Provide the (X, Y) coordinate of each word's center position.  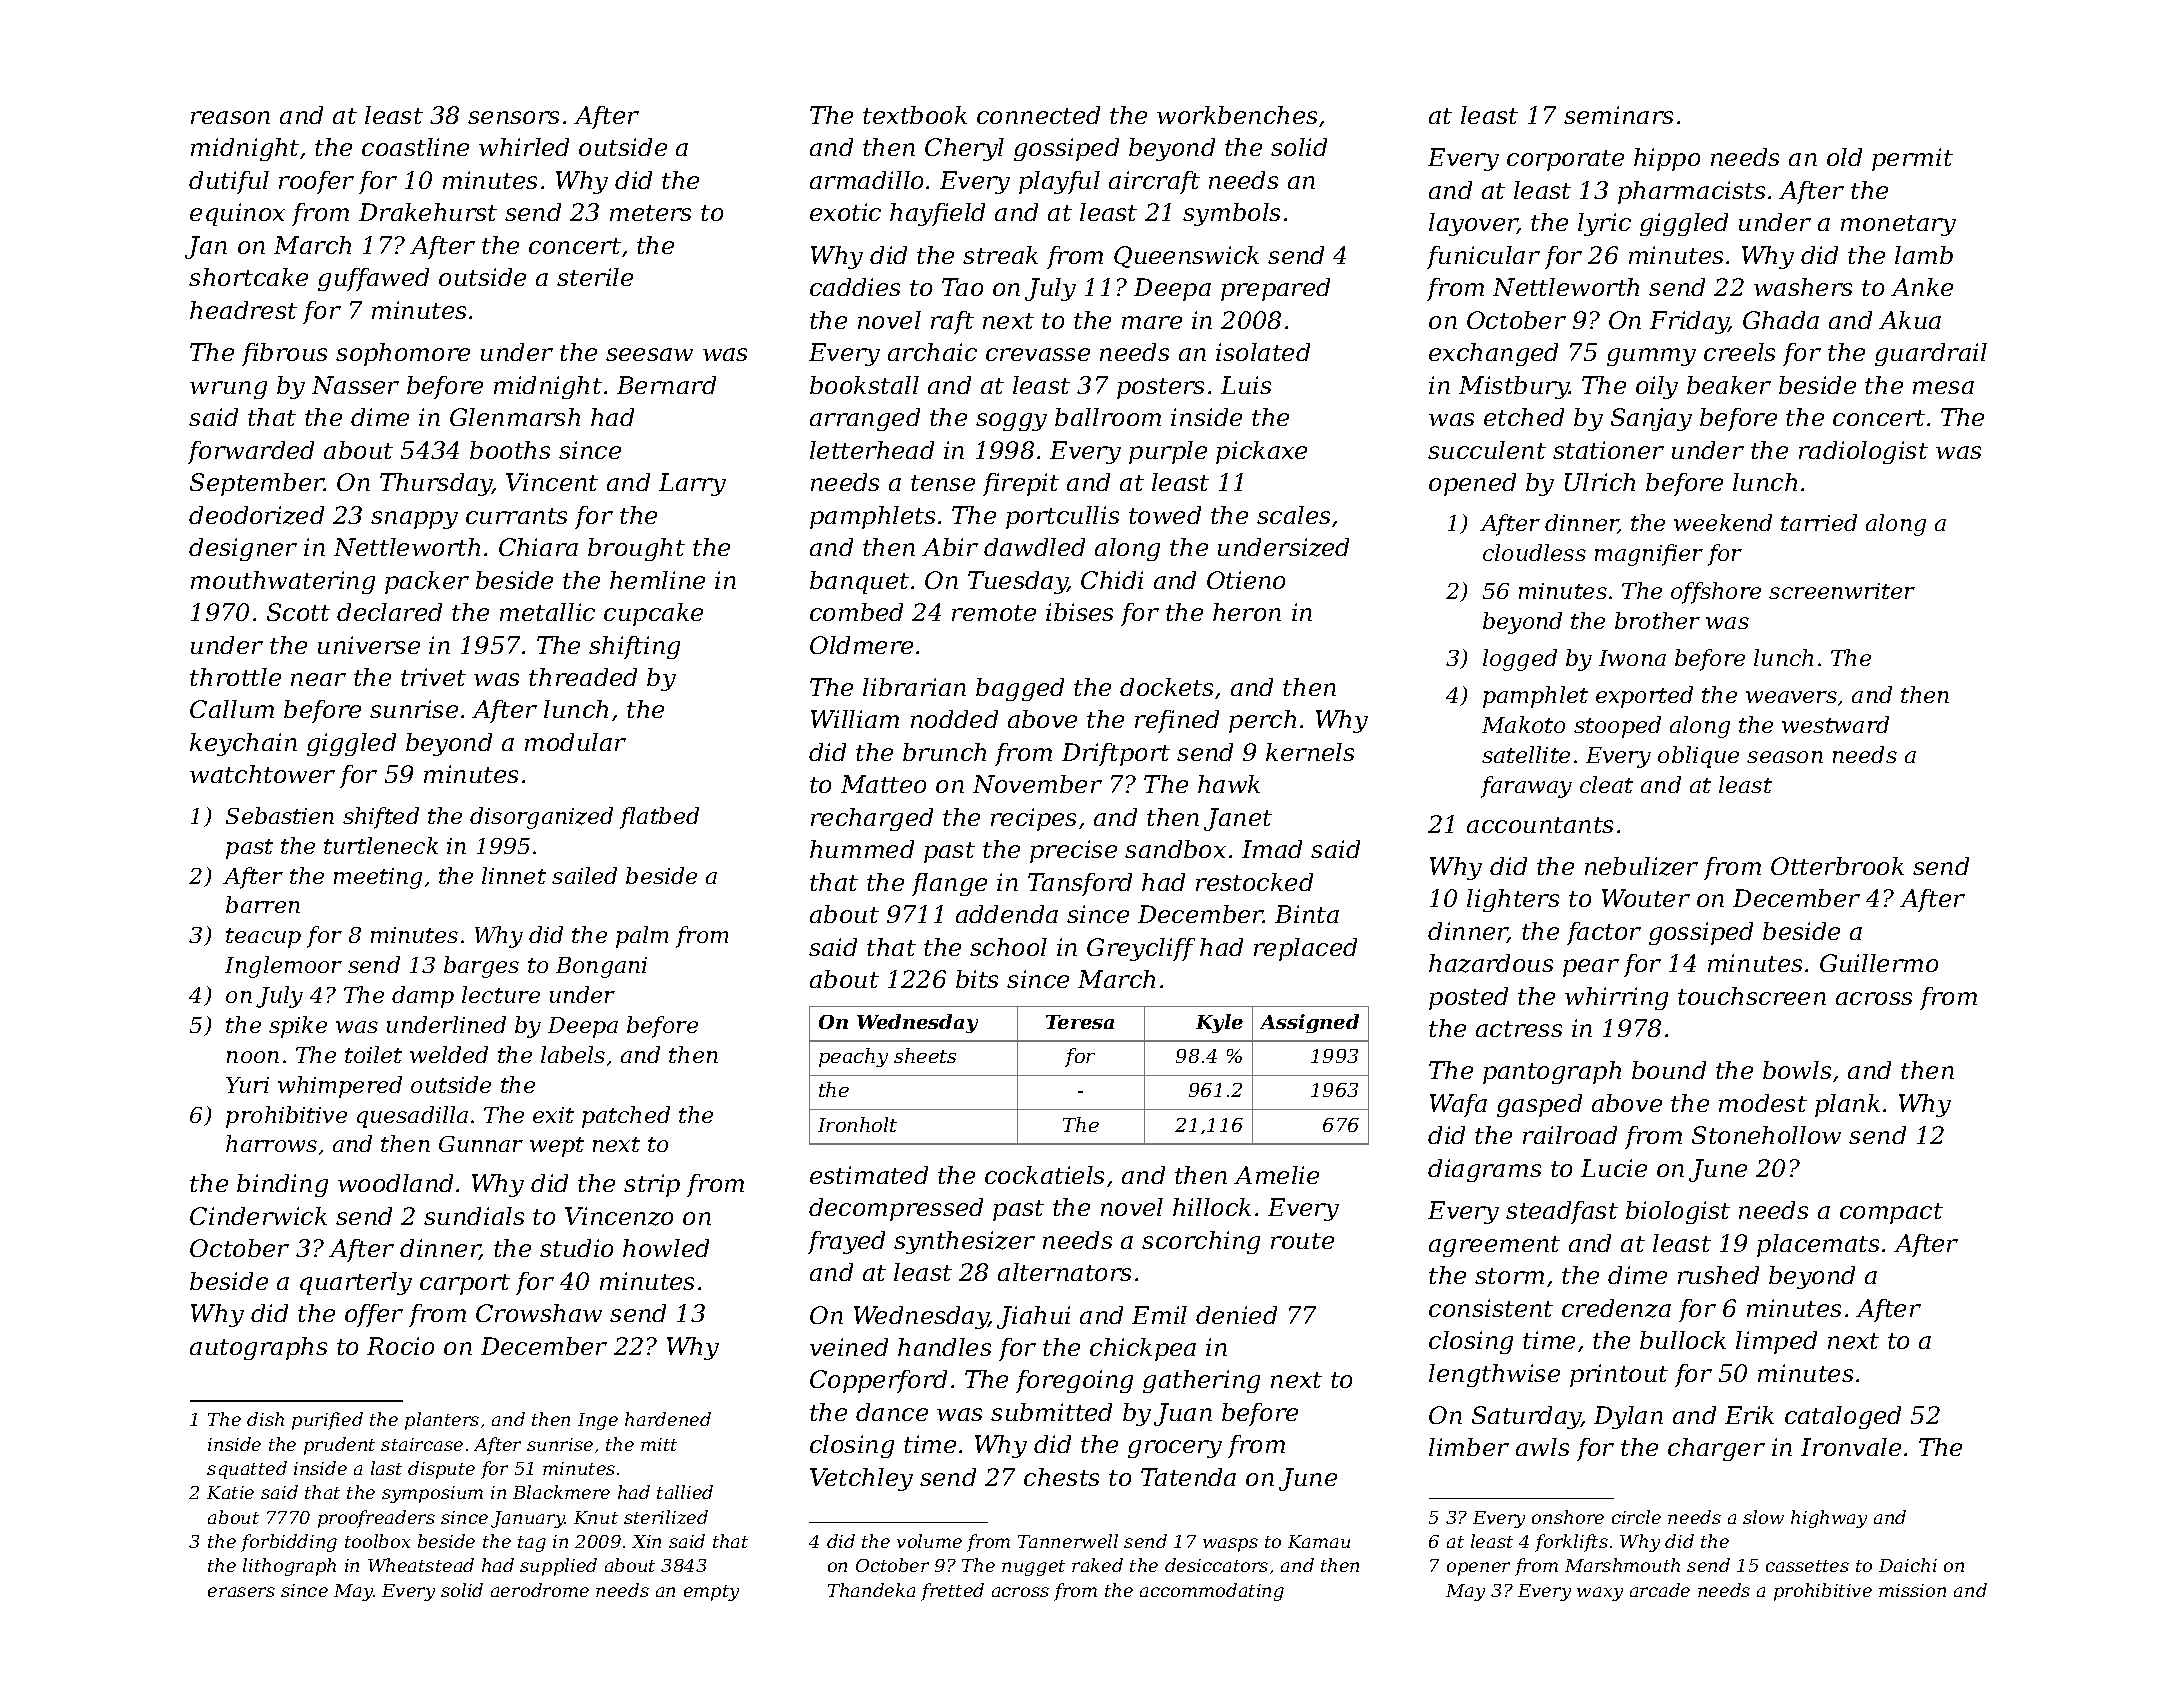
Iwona (1632, 658)
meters (650, 213)
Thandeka (871, 1590)
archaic (932, 352)
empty (711, 1593)
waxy (1600, 1594)
